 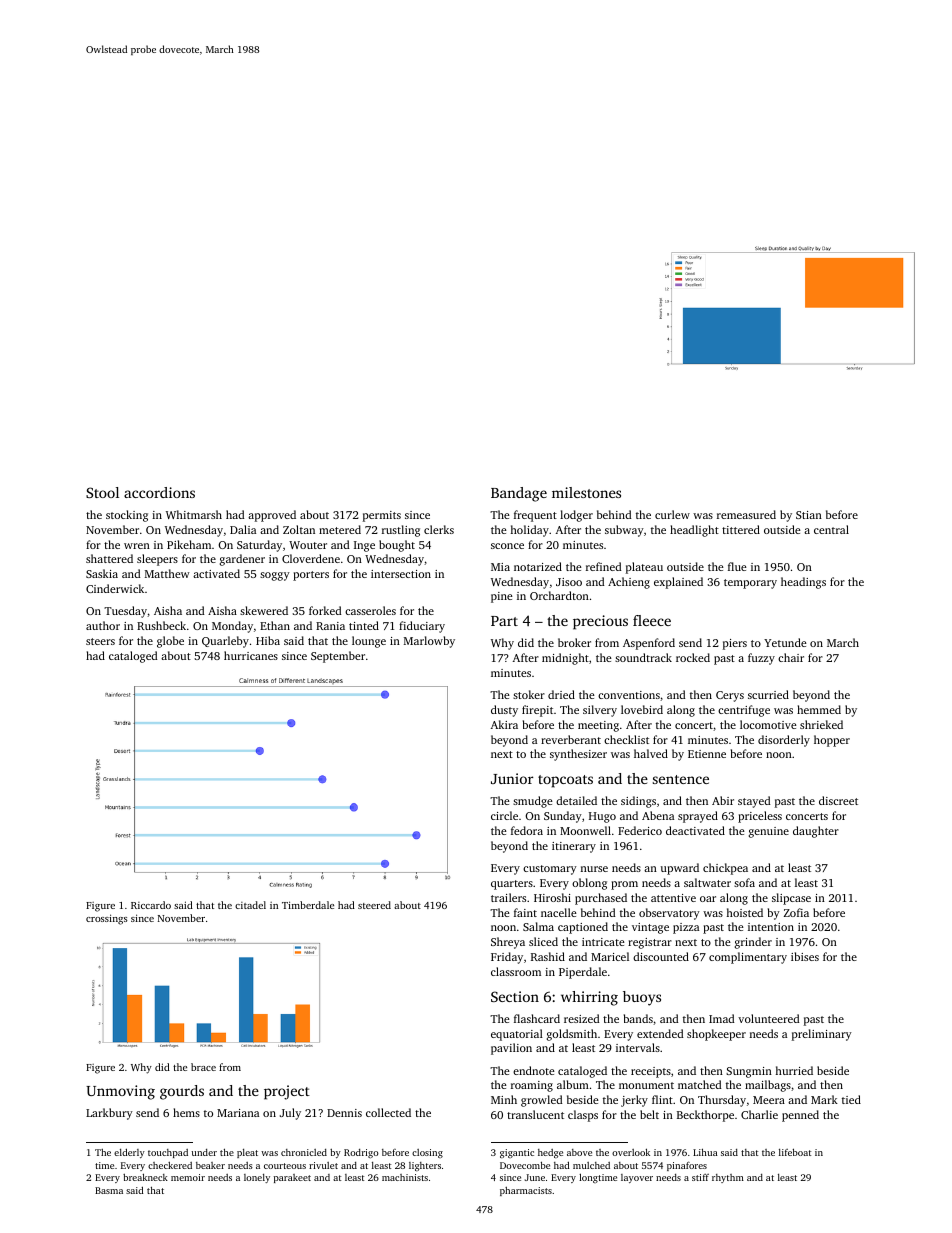 What do you see at coordinates (669, 914) in the screenshot?
I see `observatory` at bounding box center [669, 914].
